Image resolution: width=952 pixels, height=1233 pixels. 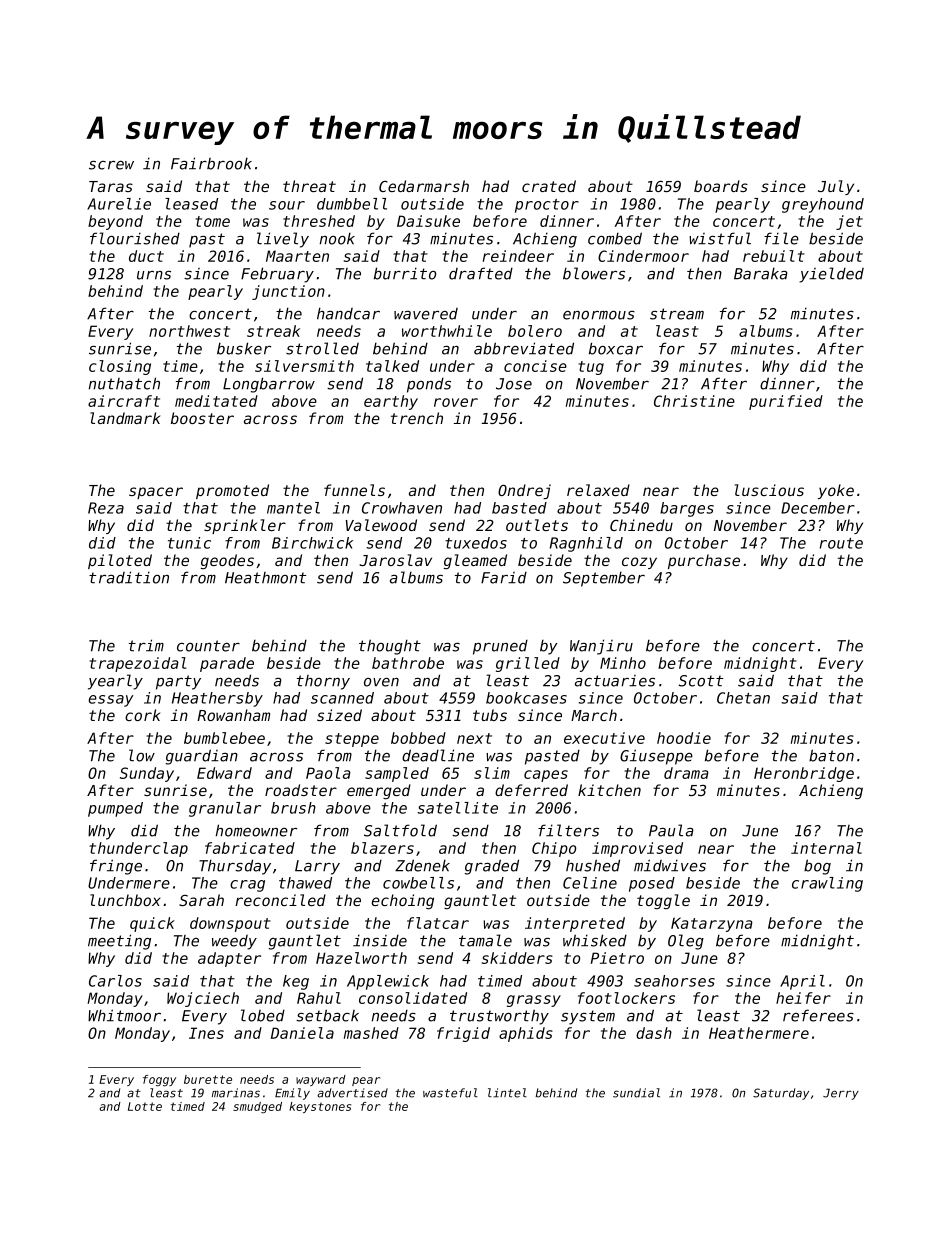 What do you see at coordinates (836, 187) in the image?
I see `July` at bounding box center [836, 187].
